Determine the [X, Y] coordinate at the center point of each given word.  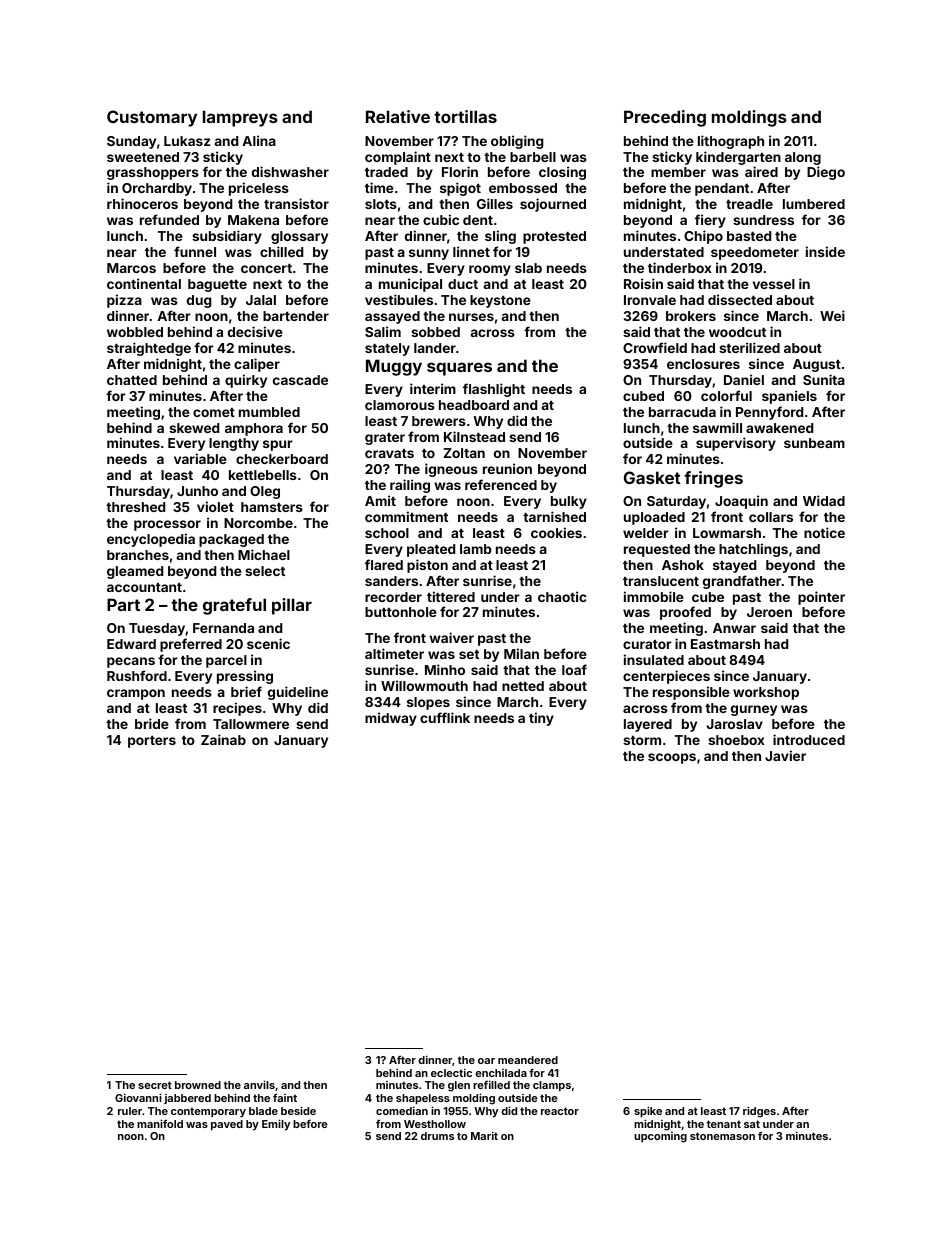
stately [387, 349]
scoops [672, 758]
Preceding [665, 118]
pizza [124, 301]
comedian [402, 1110]
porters [152, 742]
